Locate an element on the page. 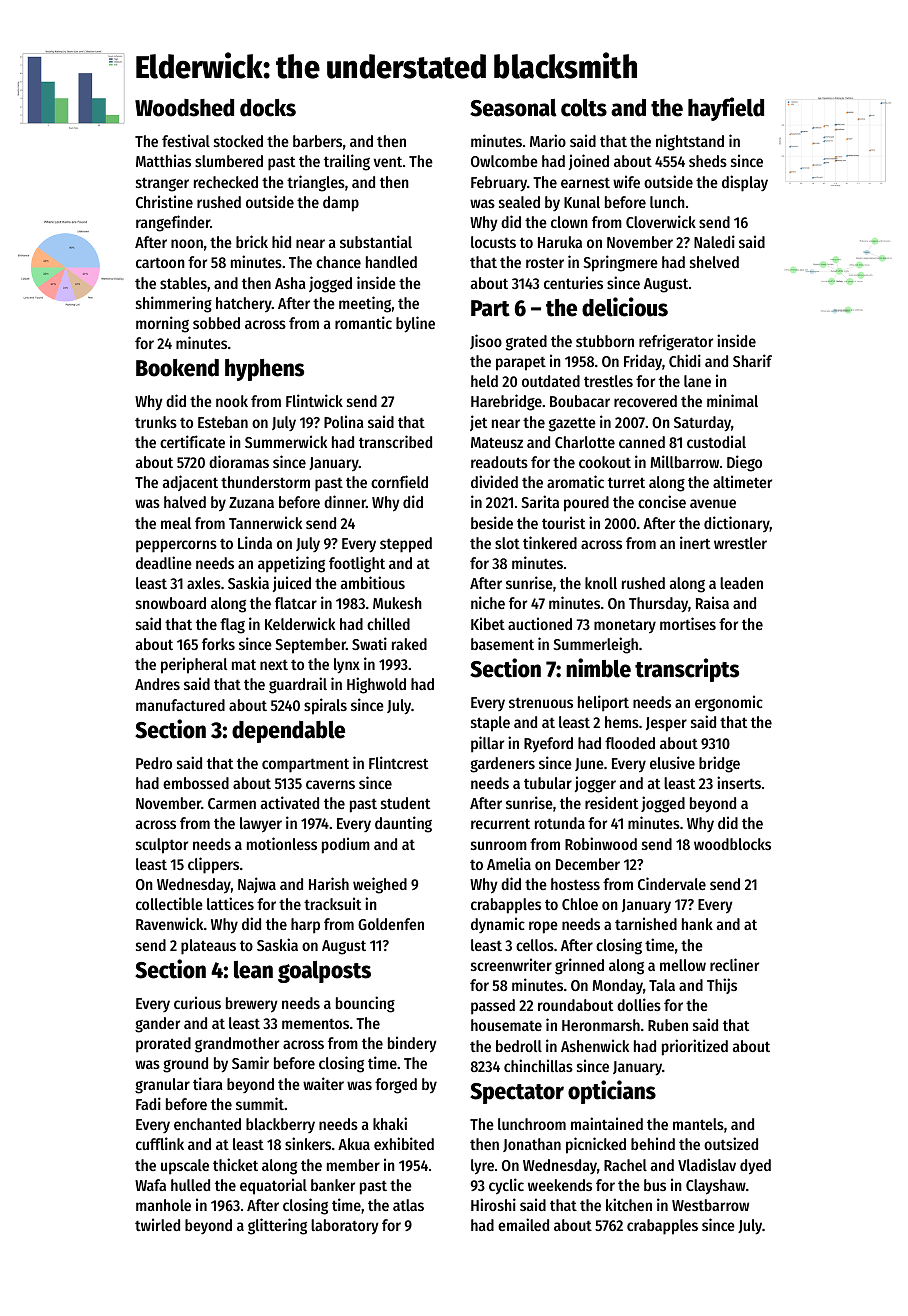  rangefinder is located at coordinates (173, 223).
